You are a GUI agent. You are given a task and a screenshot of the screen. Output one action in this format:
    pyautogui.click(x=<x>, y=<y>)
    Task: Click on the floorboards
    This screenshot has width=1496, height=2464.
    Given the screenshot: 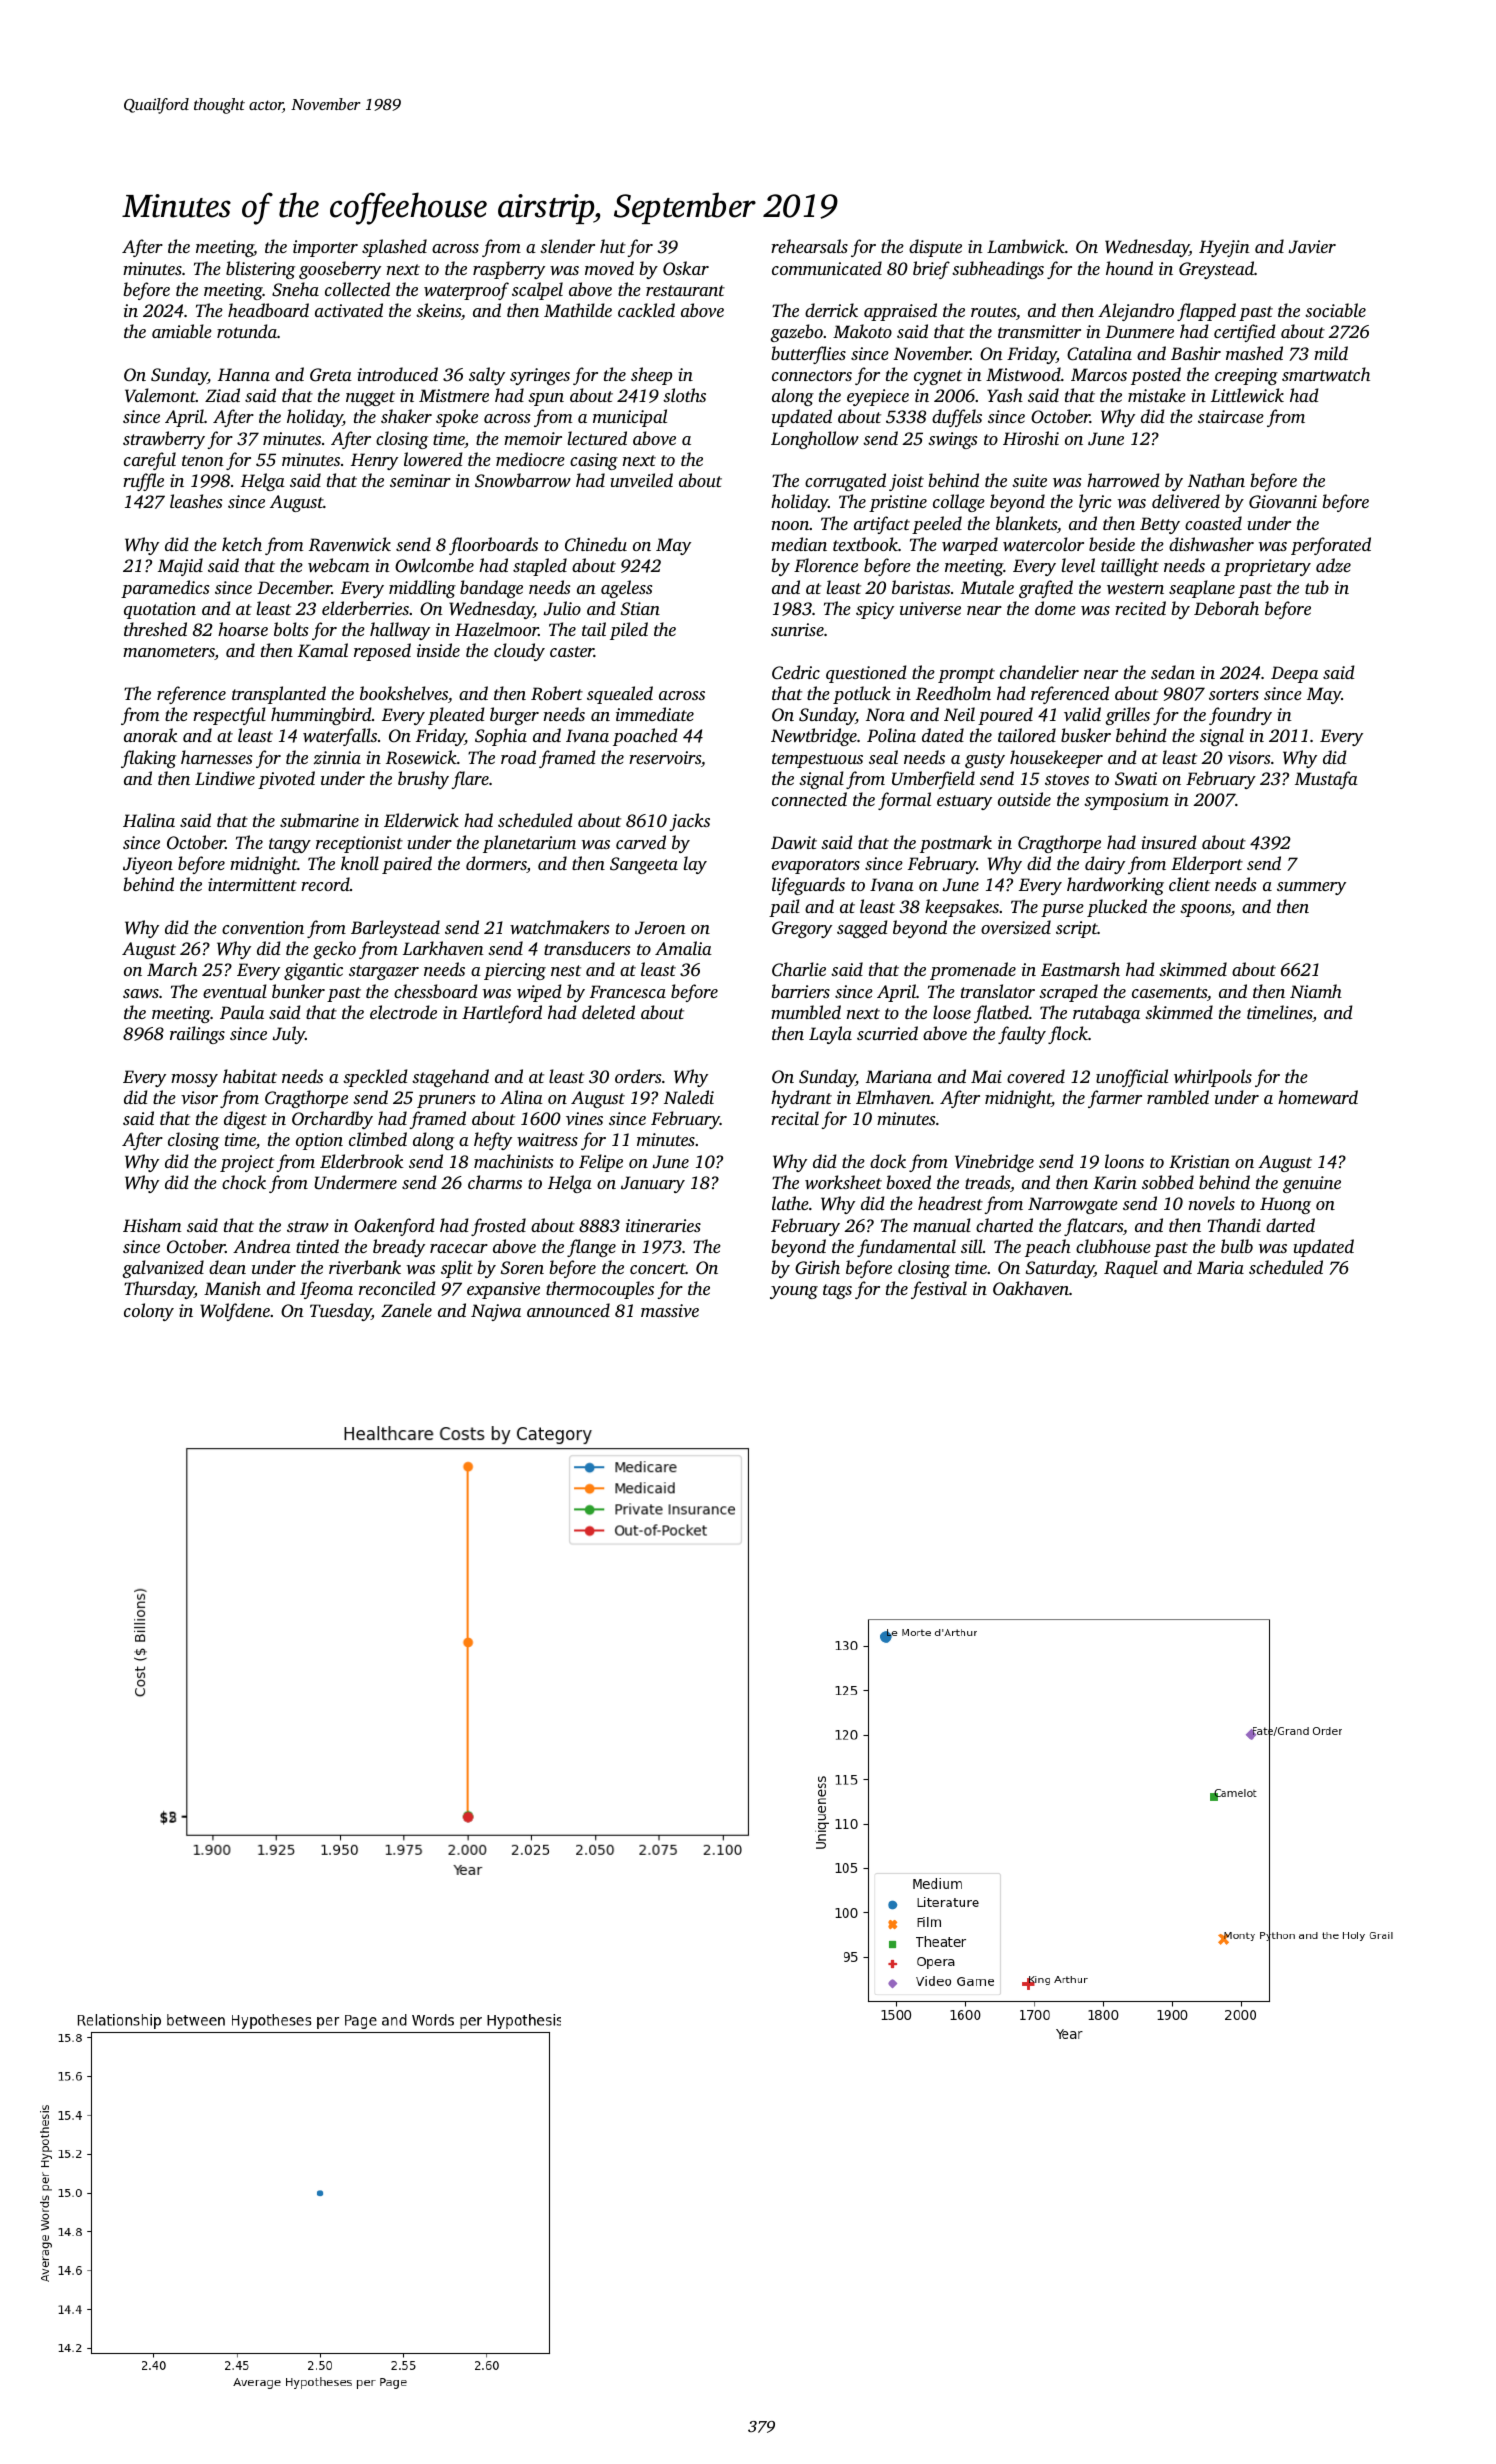 What is the action you would take?
    pyautogui.click(x=493, y=546)
